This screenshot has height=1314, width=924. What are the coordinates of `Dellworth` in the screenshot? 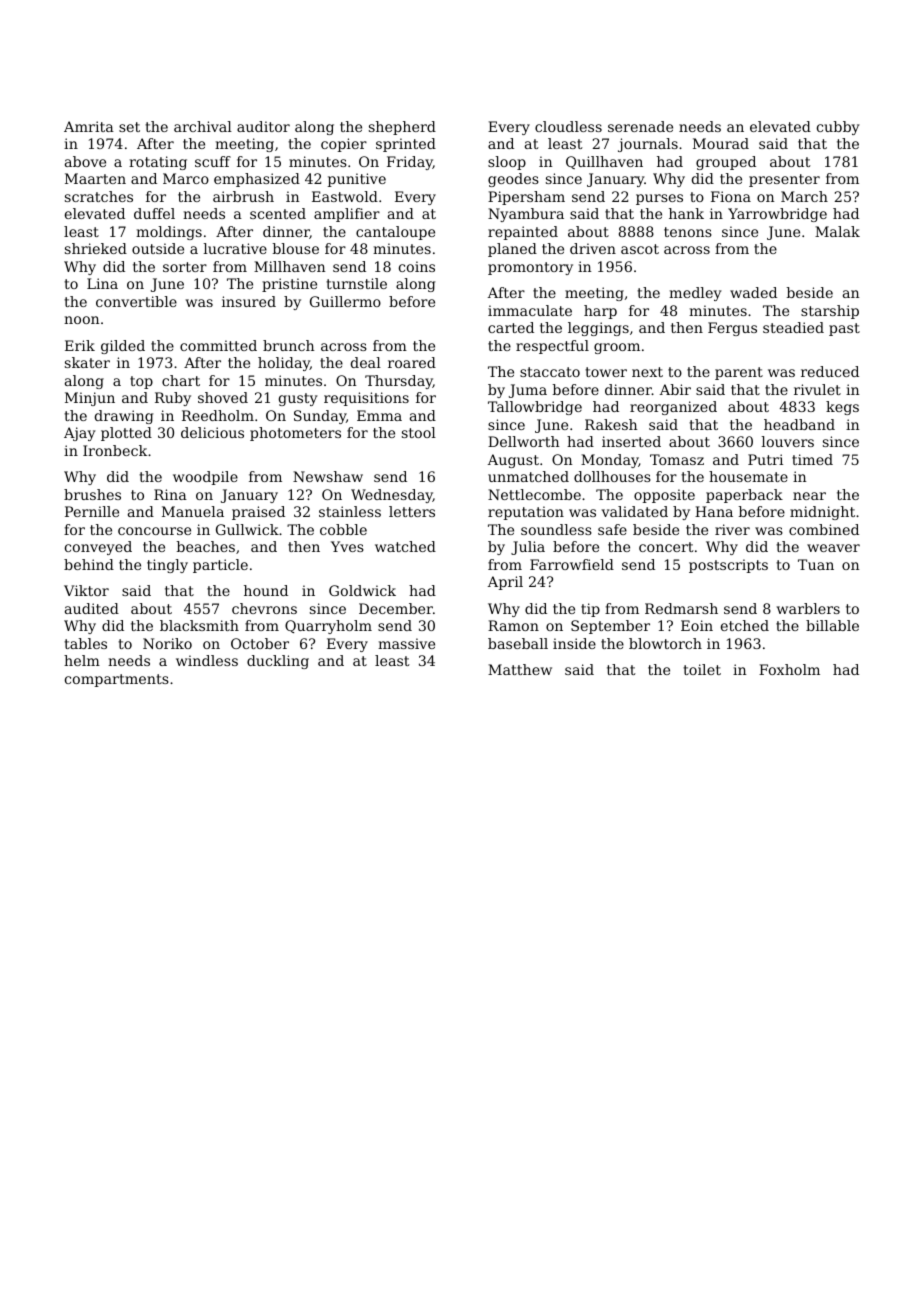 It's located at (524, 441).
